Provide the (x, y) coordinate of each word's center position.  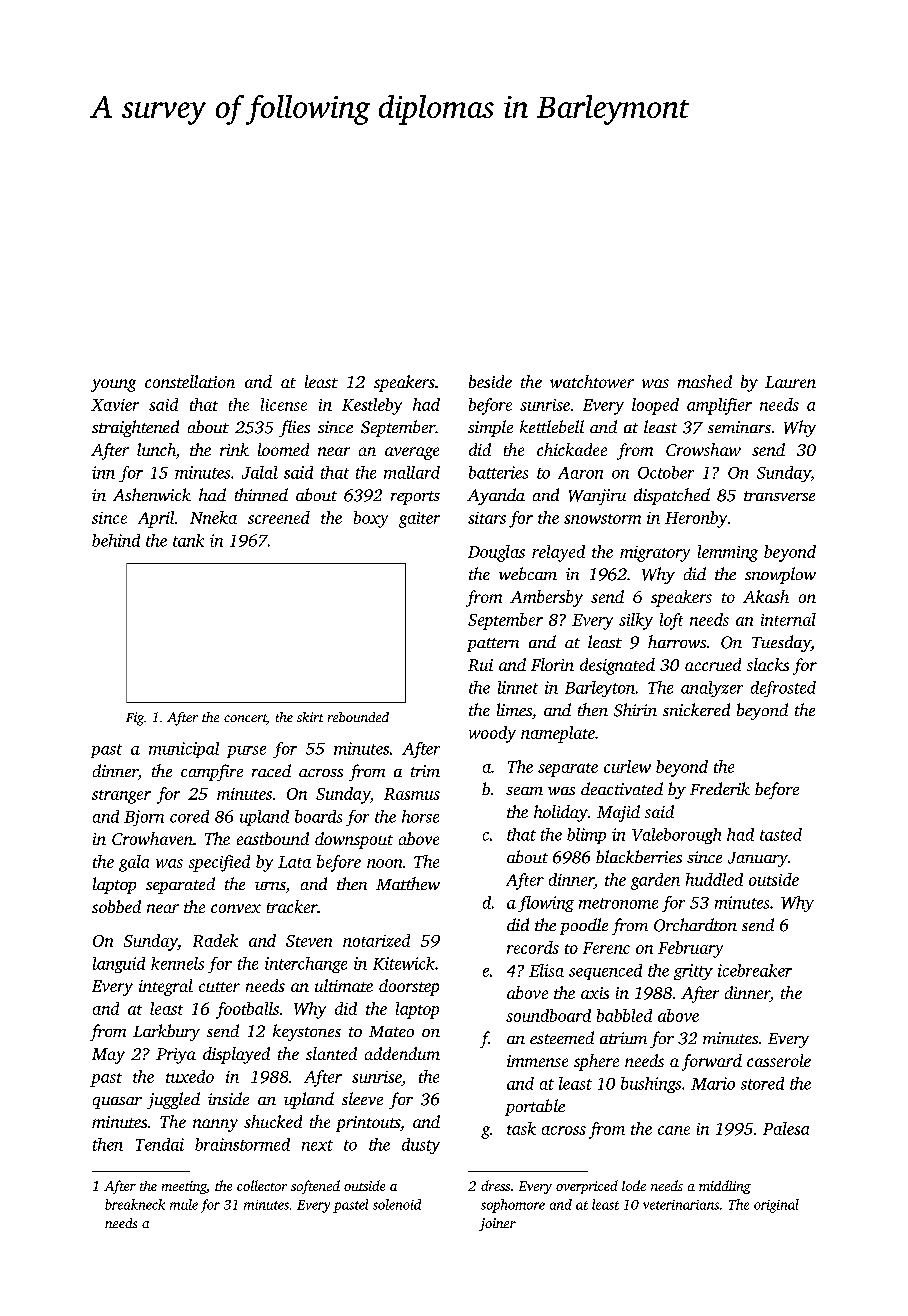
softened (315, 1187)
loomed (283, 449)
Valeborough (676, 836)
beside (490, 381)
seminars (739, 427)
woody (492, 734)
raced (271, 770)
